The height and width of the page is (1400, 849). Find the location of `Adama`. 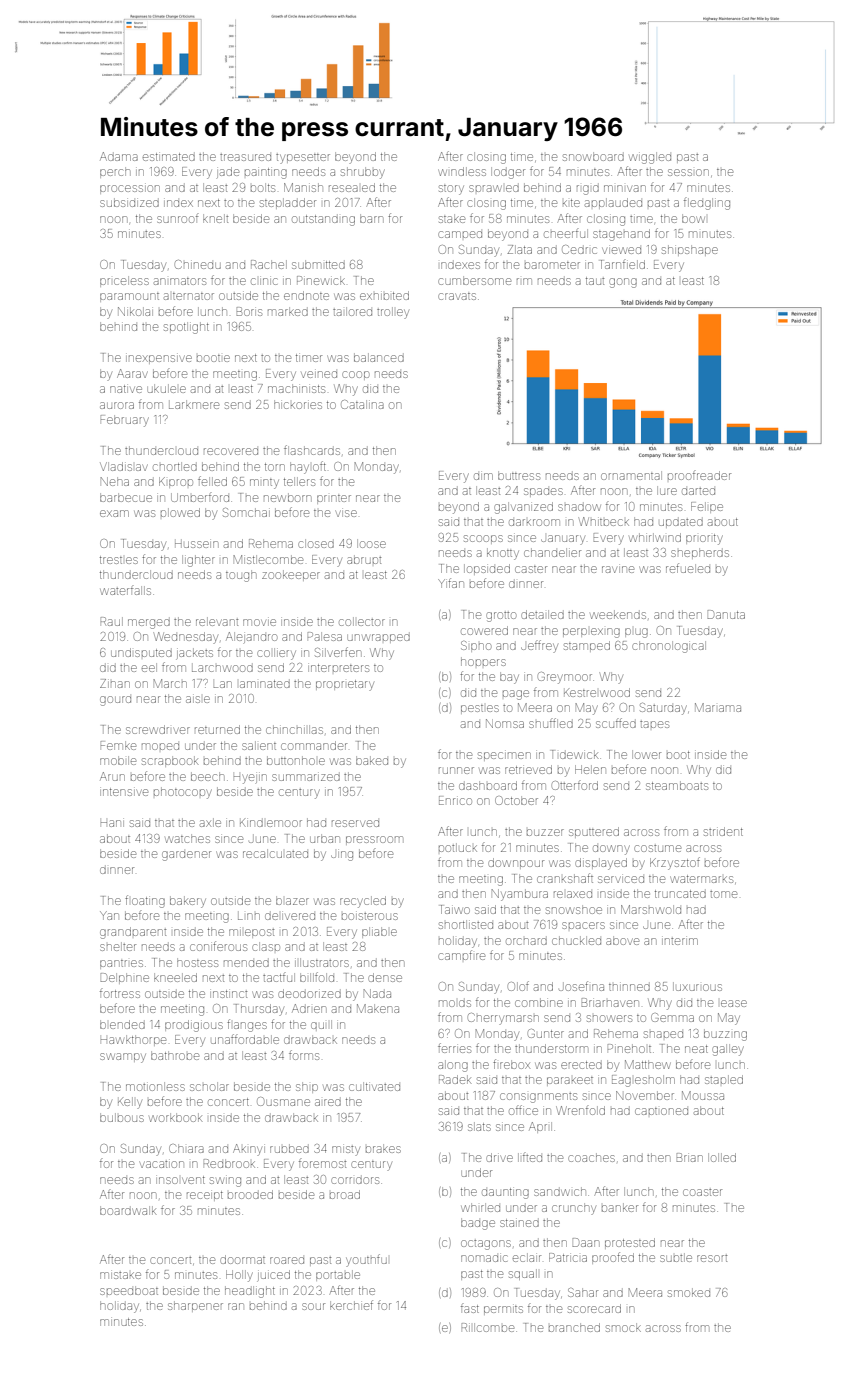

Adama is located at coordinates (119, 156).
